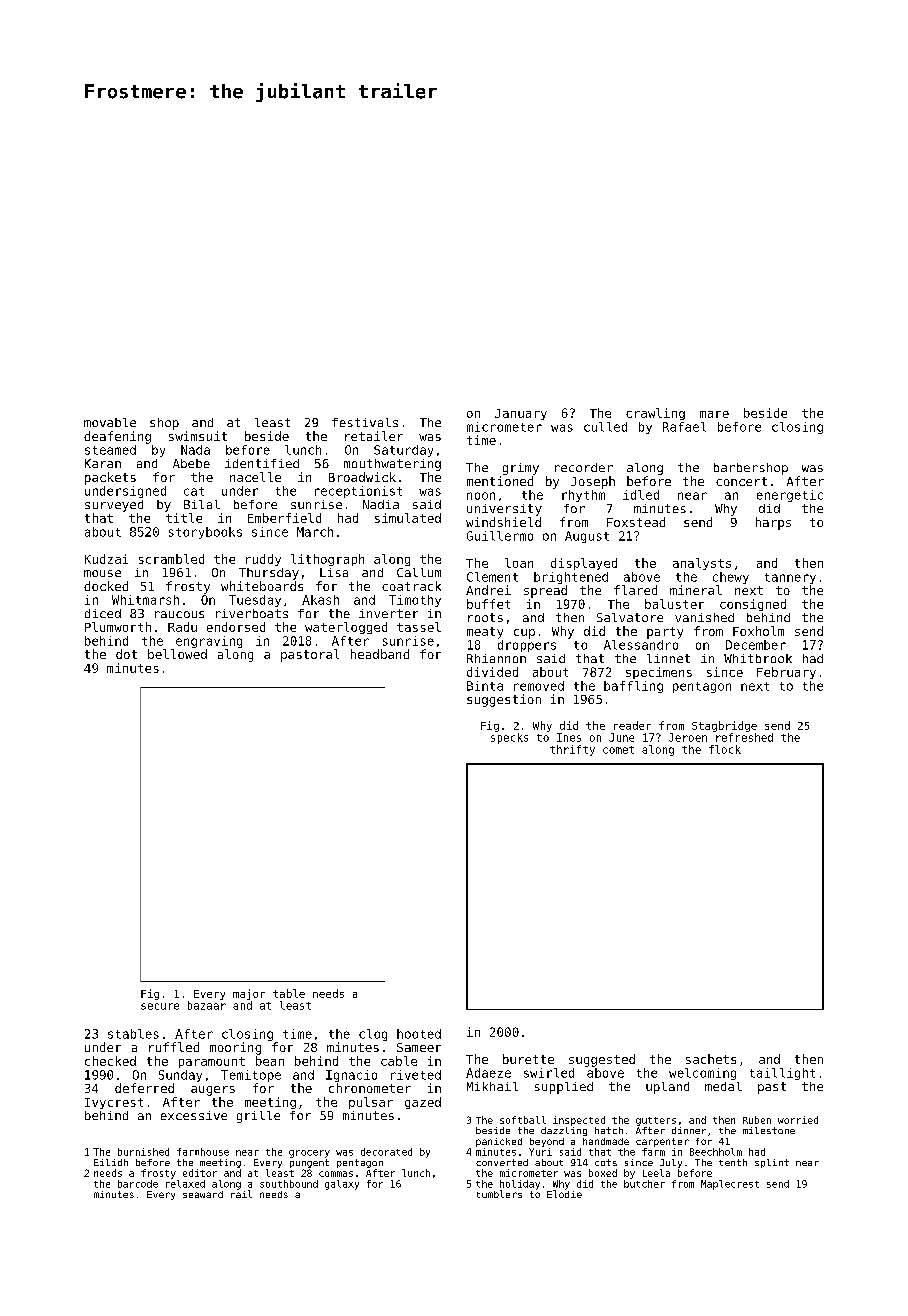  What do you see at coordinates (773, 523) in the document?
I see `harps` at bounding box center [773, 523].
